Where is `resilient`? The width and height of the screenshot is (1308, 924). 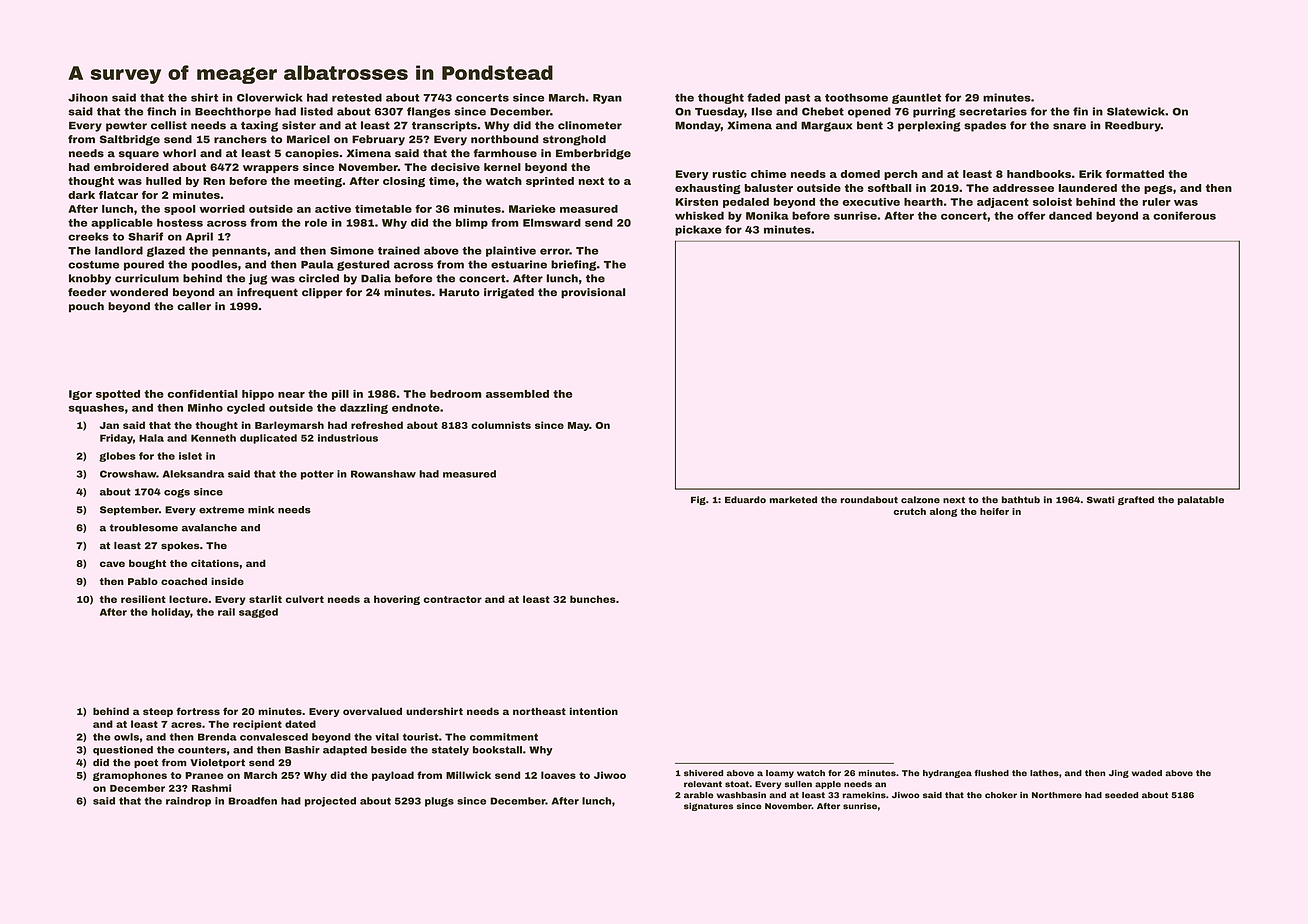 resilient is located at coordinates (143, 599).
